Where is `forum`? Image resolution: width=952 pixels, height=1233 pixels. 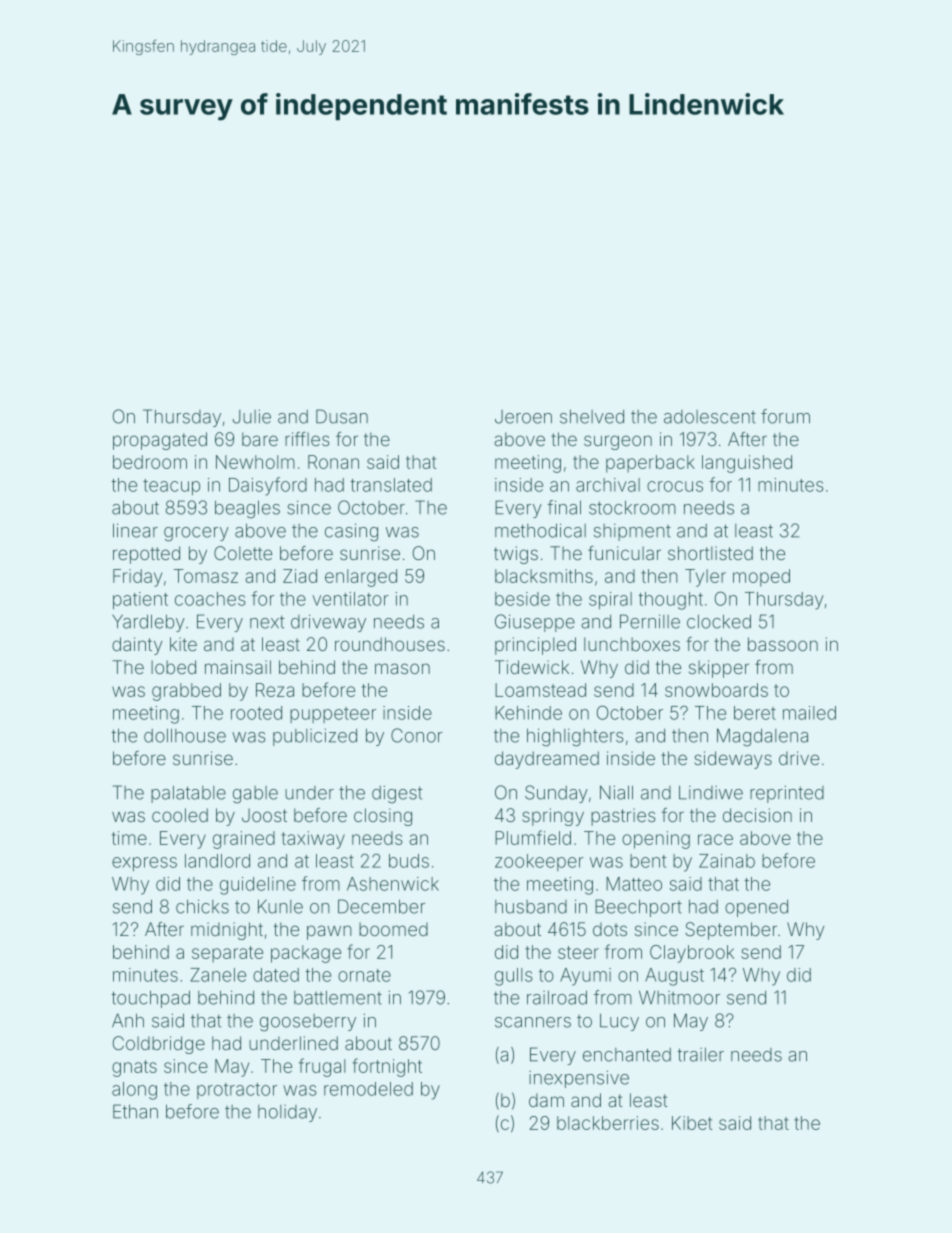
forum is located at coordinates (785, 416).
